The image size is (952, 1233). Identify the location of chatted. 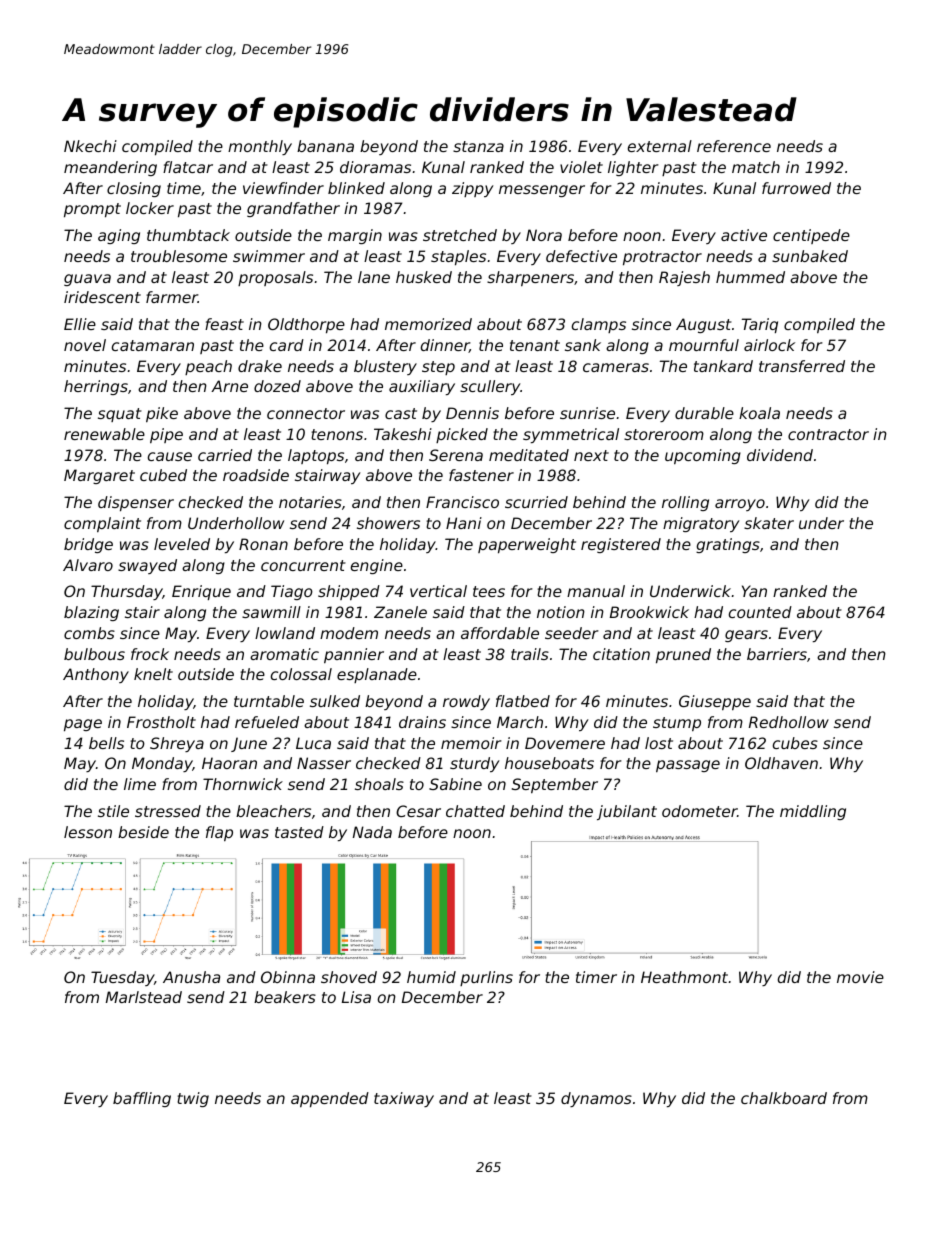
(475, 811).
